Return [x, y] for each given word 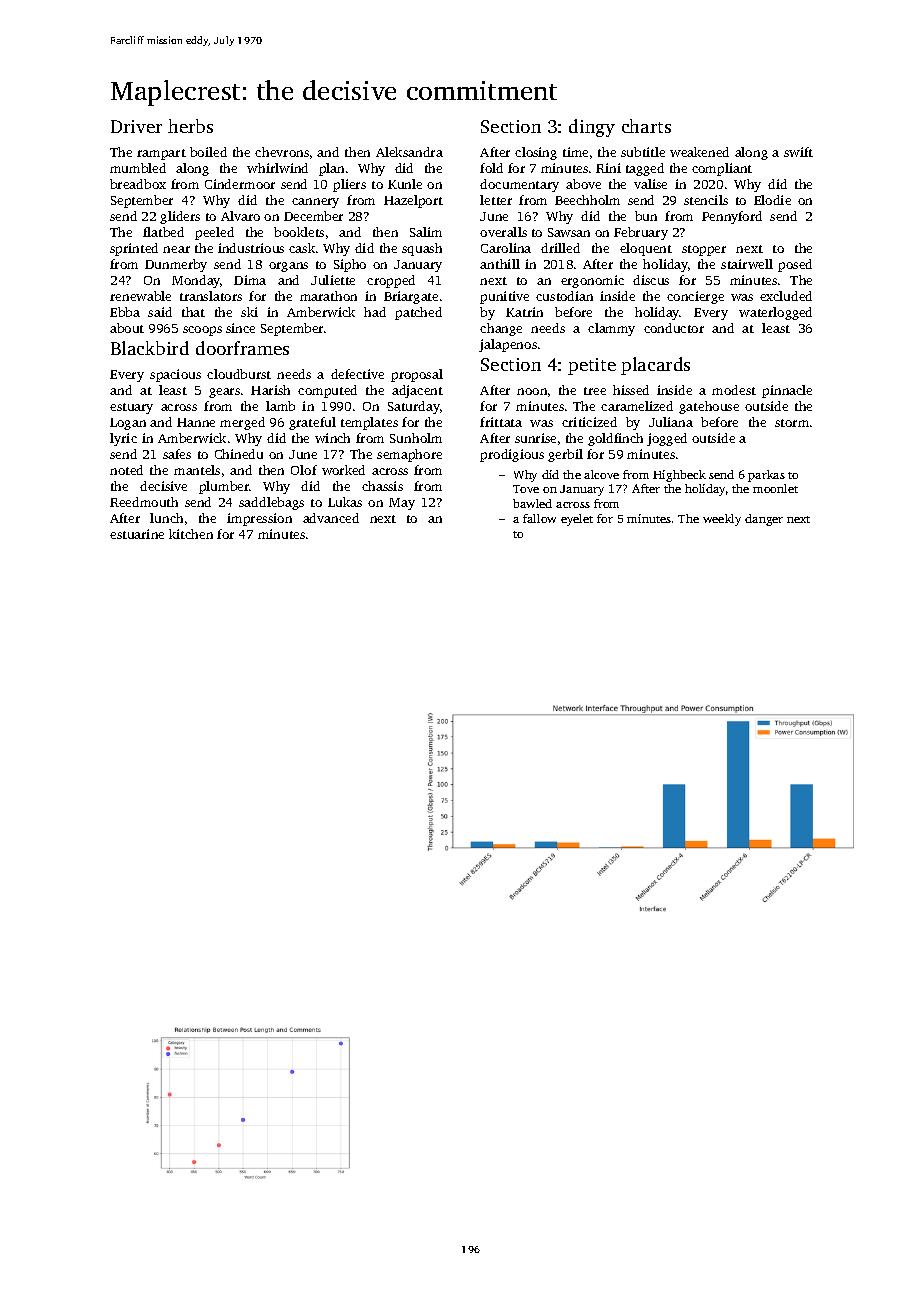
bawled [532, 503]
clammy [611, 329]
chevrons [282, 152]
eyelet [577, 520]
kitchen [191, 534]
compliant [722, 169]
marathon [328, 296]
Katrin [524, 312]
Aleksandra [409, 152]
